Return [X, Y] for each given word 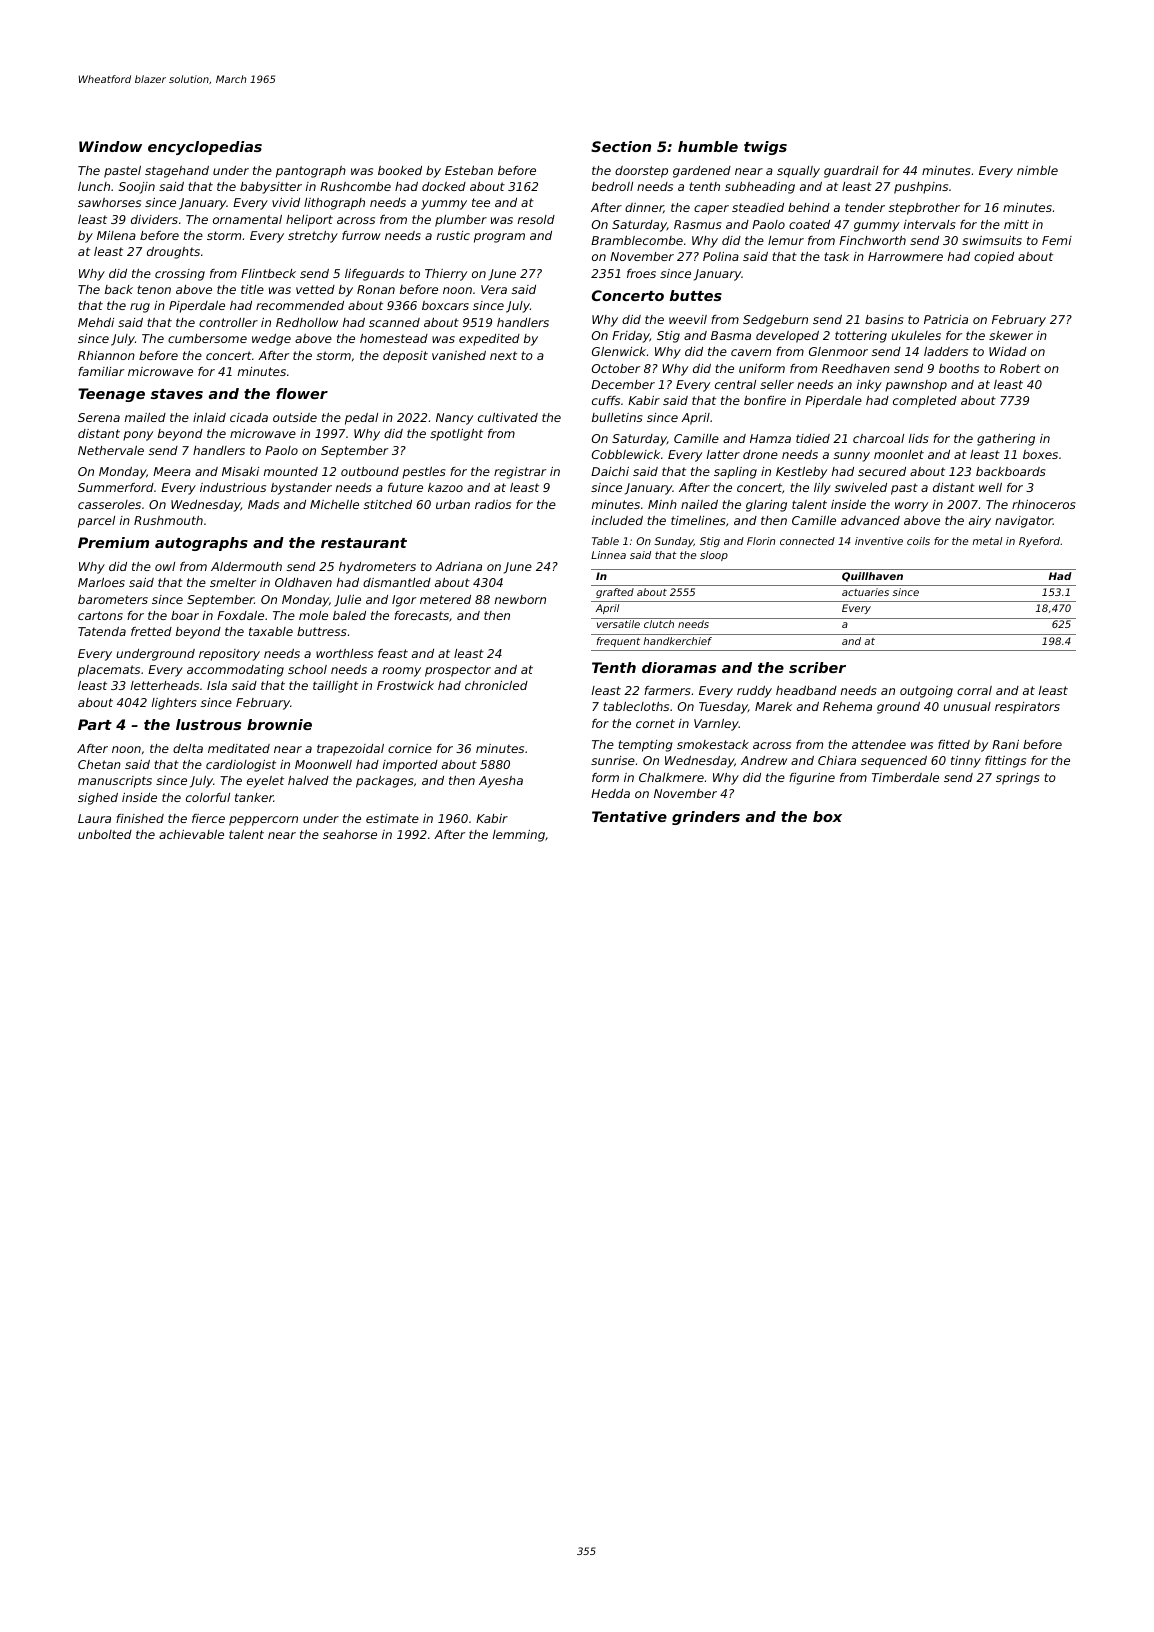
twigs [765, 148]
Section [621, 146]
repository [229, 655]
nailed [699, 504]
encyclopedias [205, 148]
